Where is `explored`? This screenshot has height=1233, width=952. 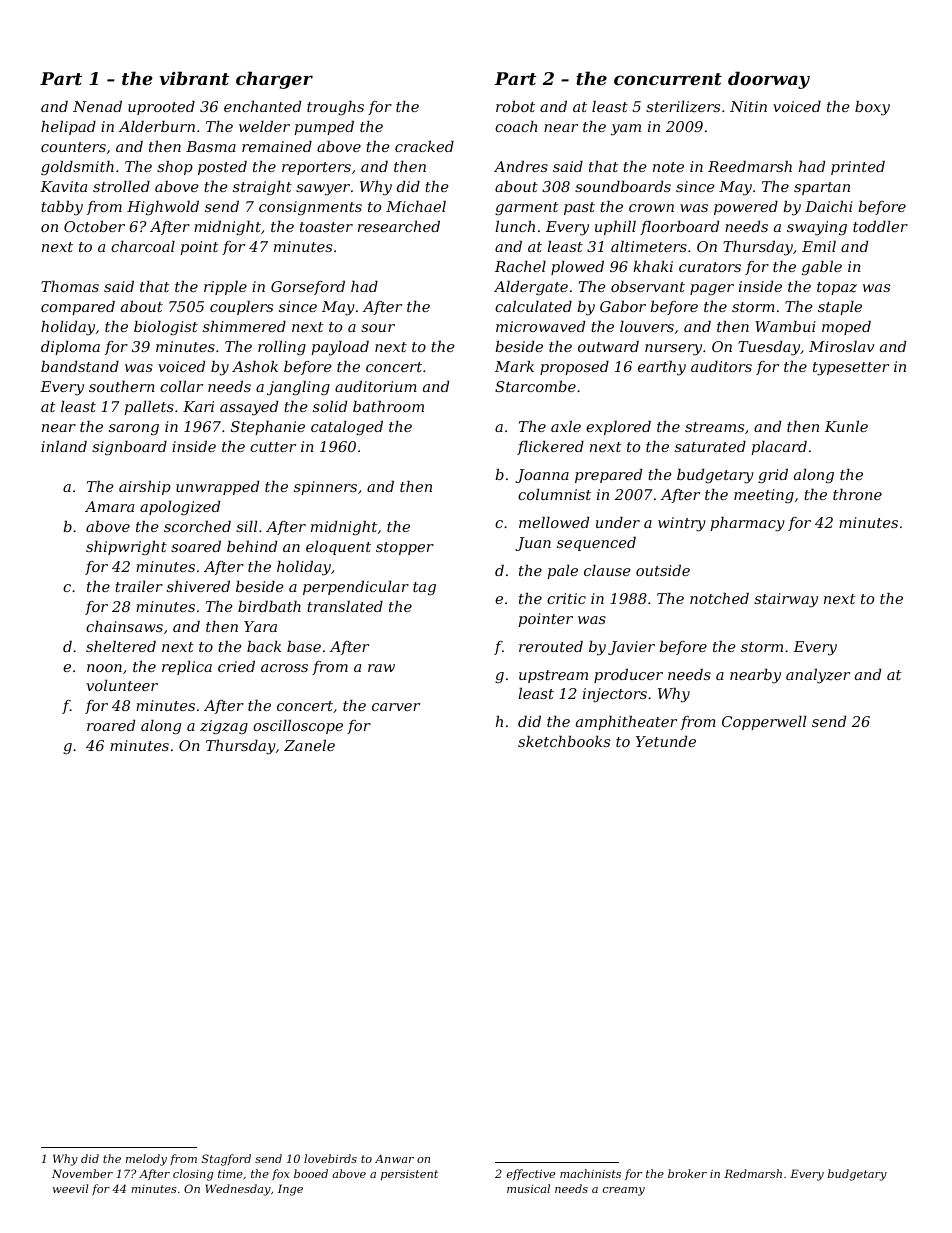
explored is located at coordinates (618, 428).
